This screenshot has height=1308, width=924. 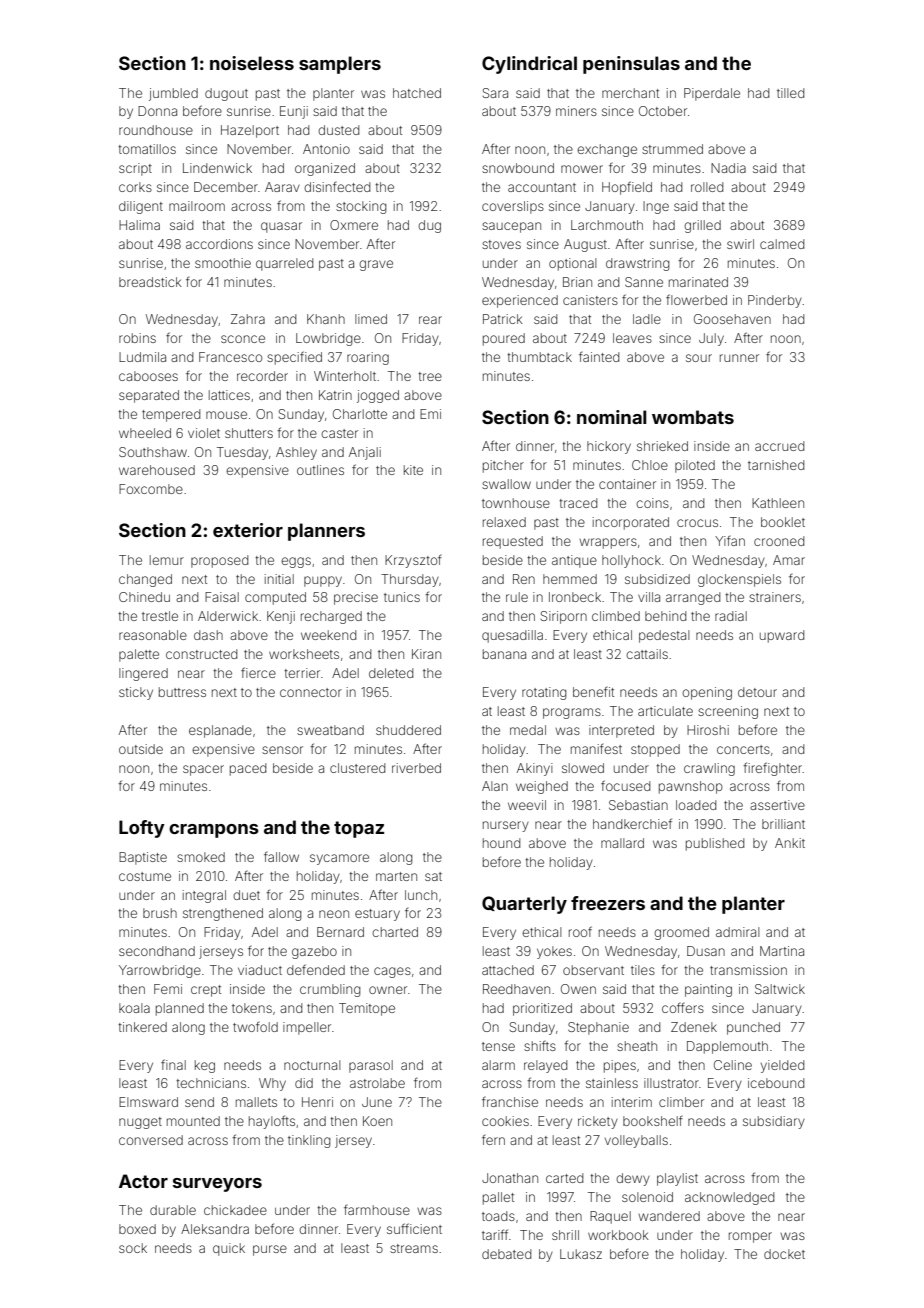 I want to click on Sara, so click(x=495, y=93).
